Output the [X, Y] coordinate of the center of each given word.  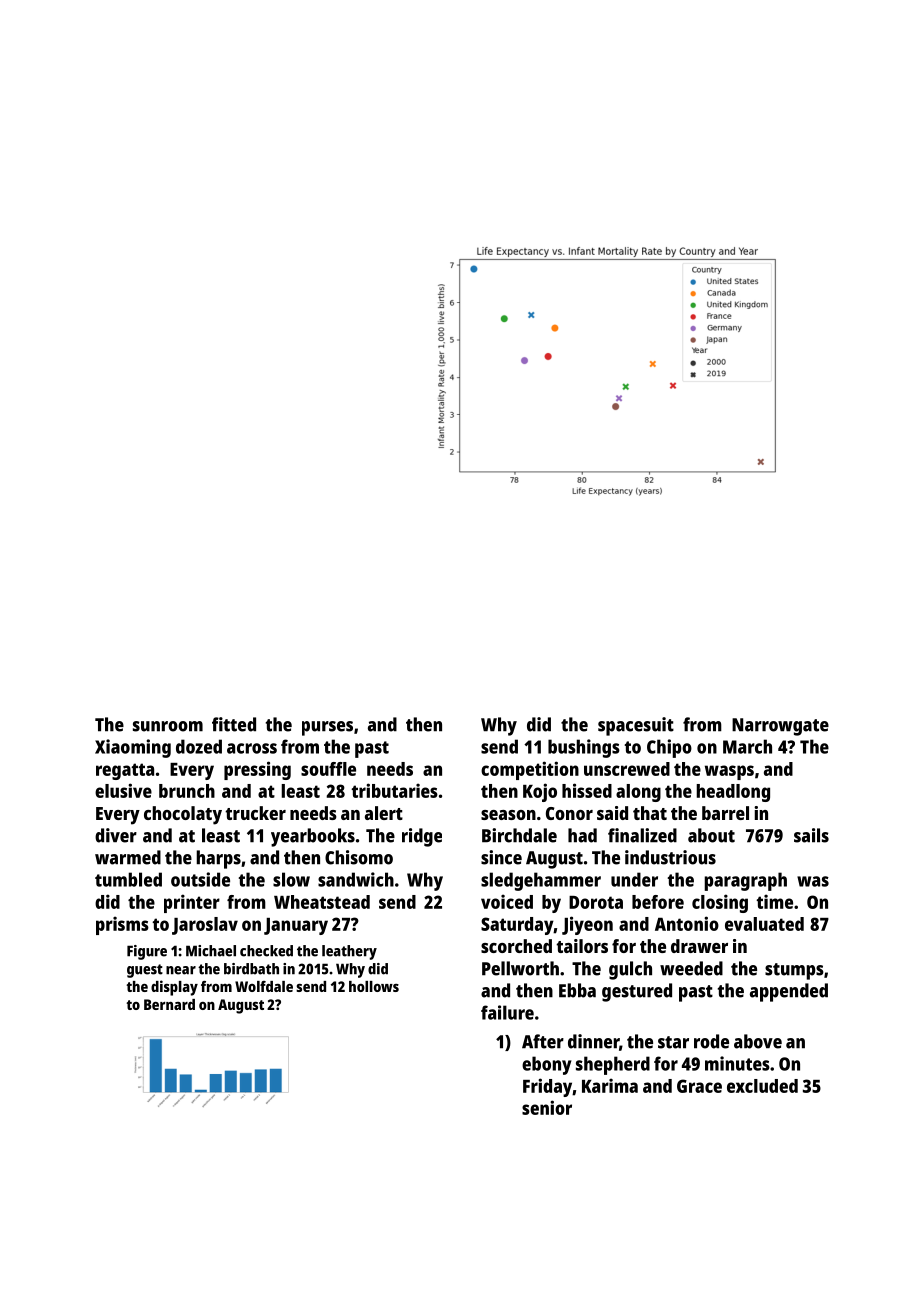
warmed [128, 857]
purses [327, 728]
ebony [547, 1065]
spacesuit [636, 726]
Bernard [169, 1004]
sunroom [168, 726]
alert [384, 813]
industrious [670, 857]
